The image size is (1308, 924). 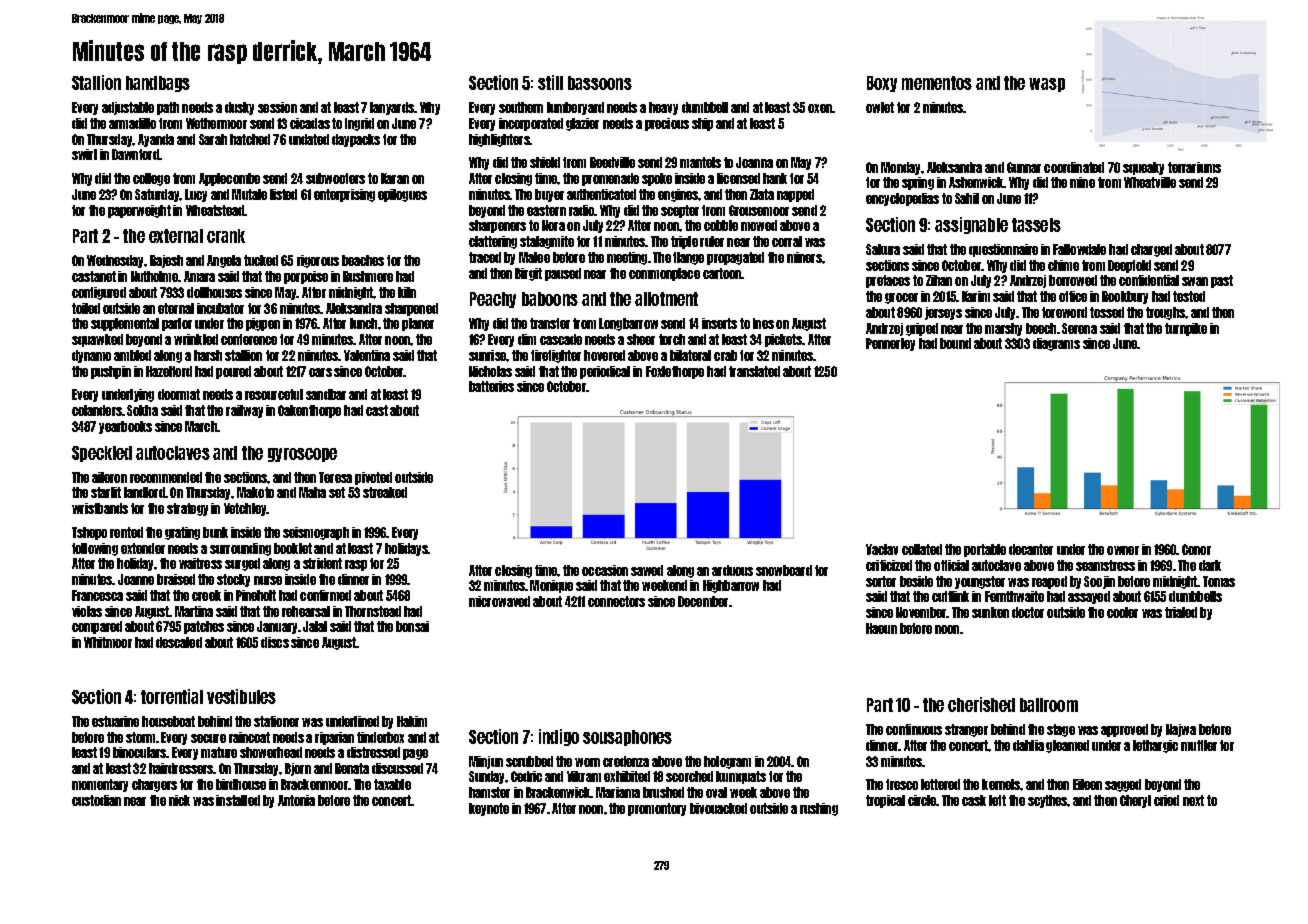 What do you see at coordinates (627, 258) in the screenshot?
I see `meeting` at bounding box center [627, 258].
